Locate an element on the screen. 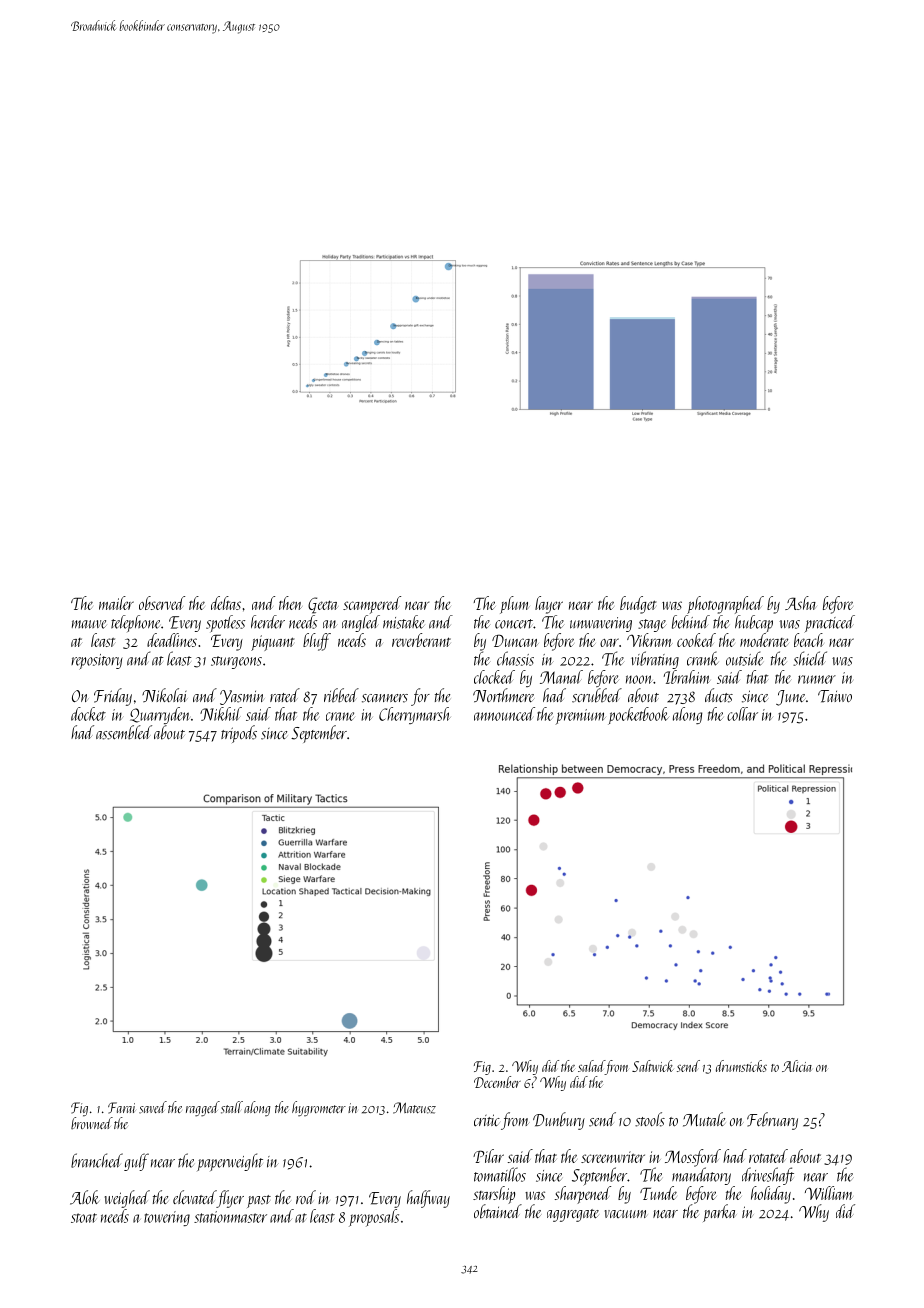 Image resolution: width=924 pixels, height=1308 pixels. Pilar is located at coordinates (488, 1156).
